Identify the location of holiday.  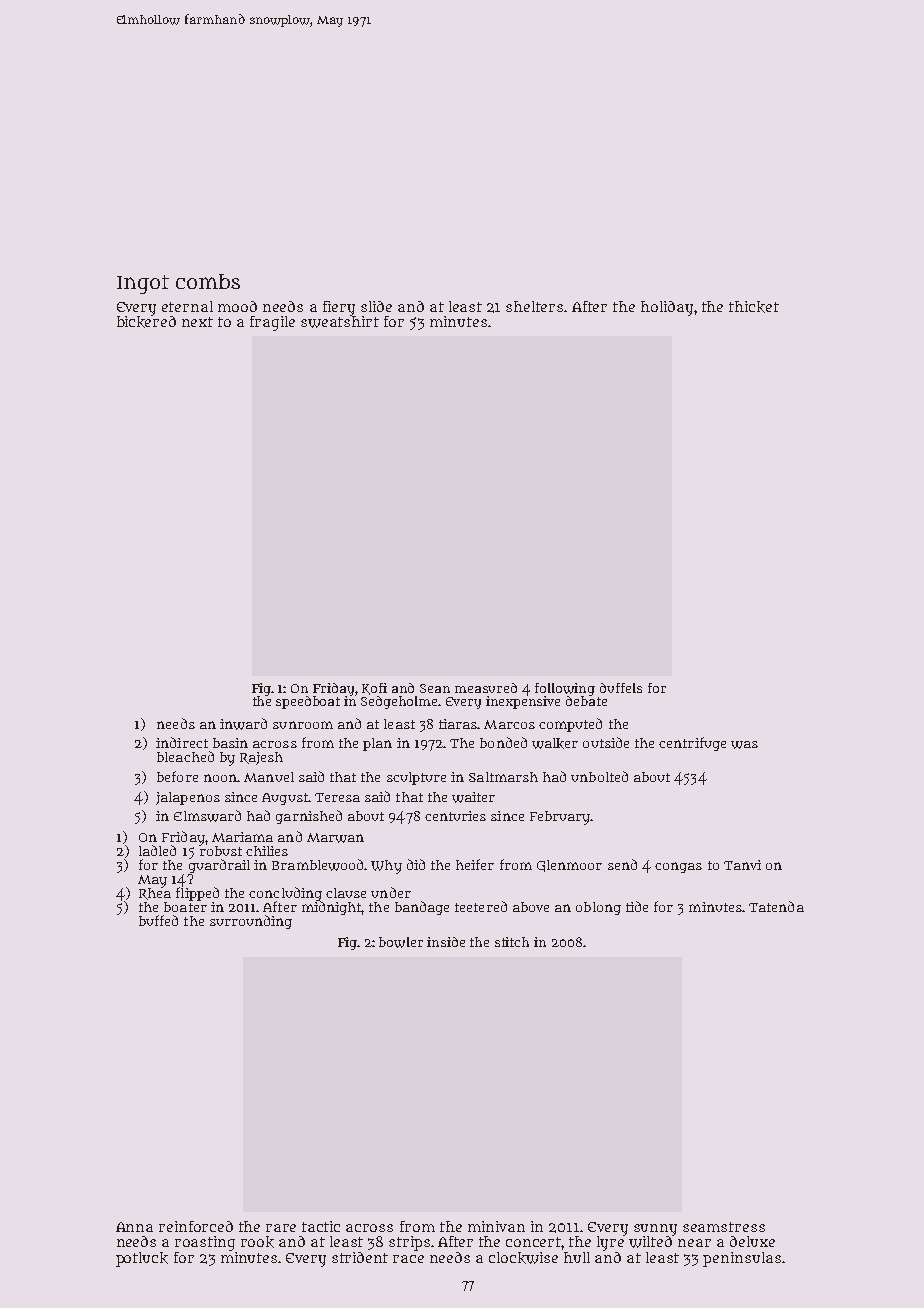
(667, 308).
